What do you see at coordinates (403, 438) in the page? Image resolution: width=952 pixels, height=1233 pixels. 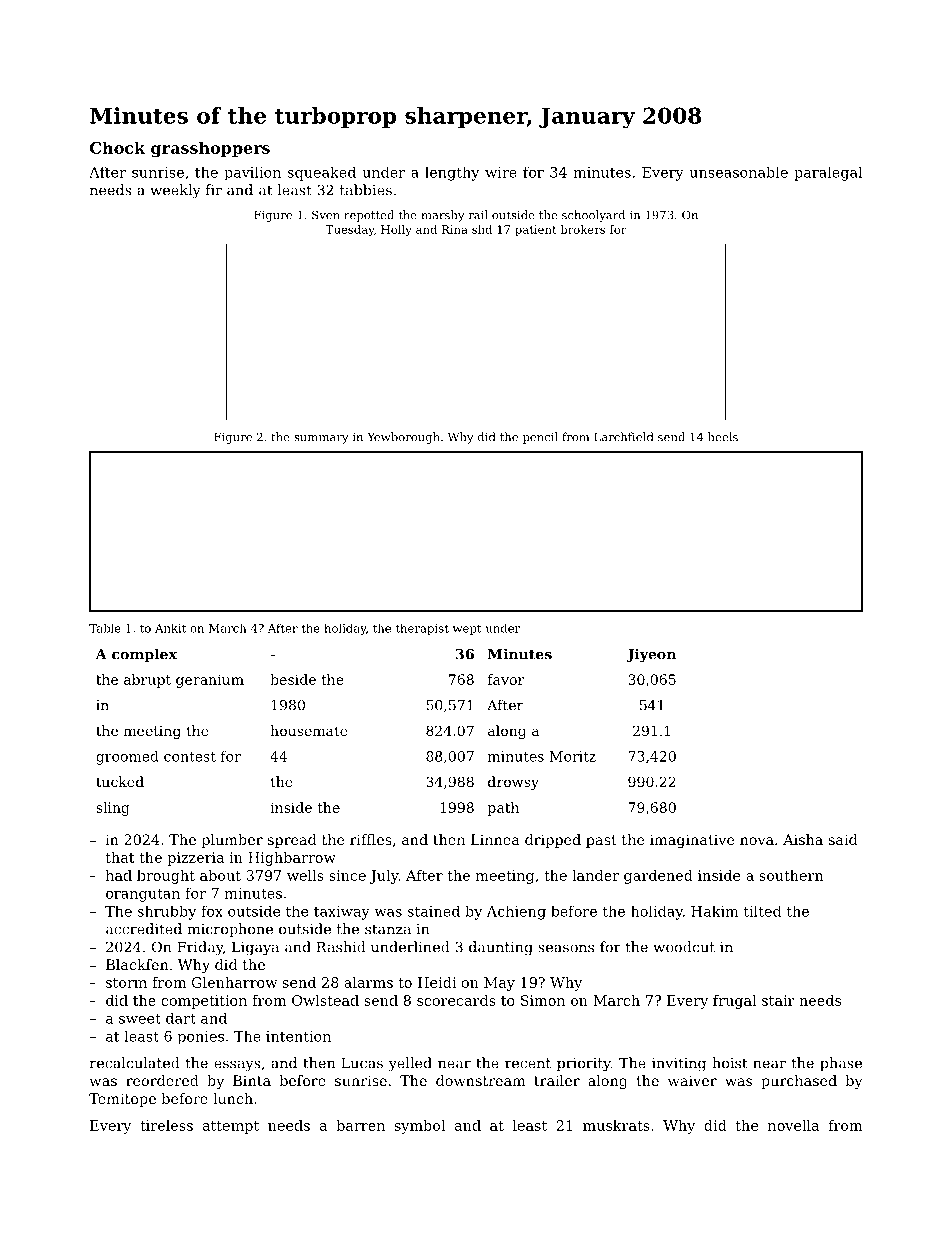 I see `Yewborough` at bounding box center [403, 438].
